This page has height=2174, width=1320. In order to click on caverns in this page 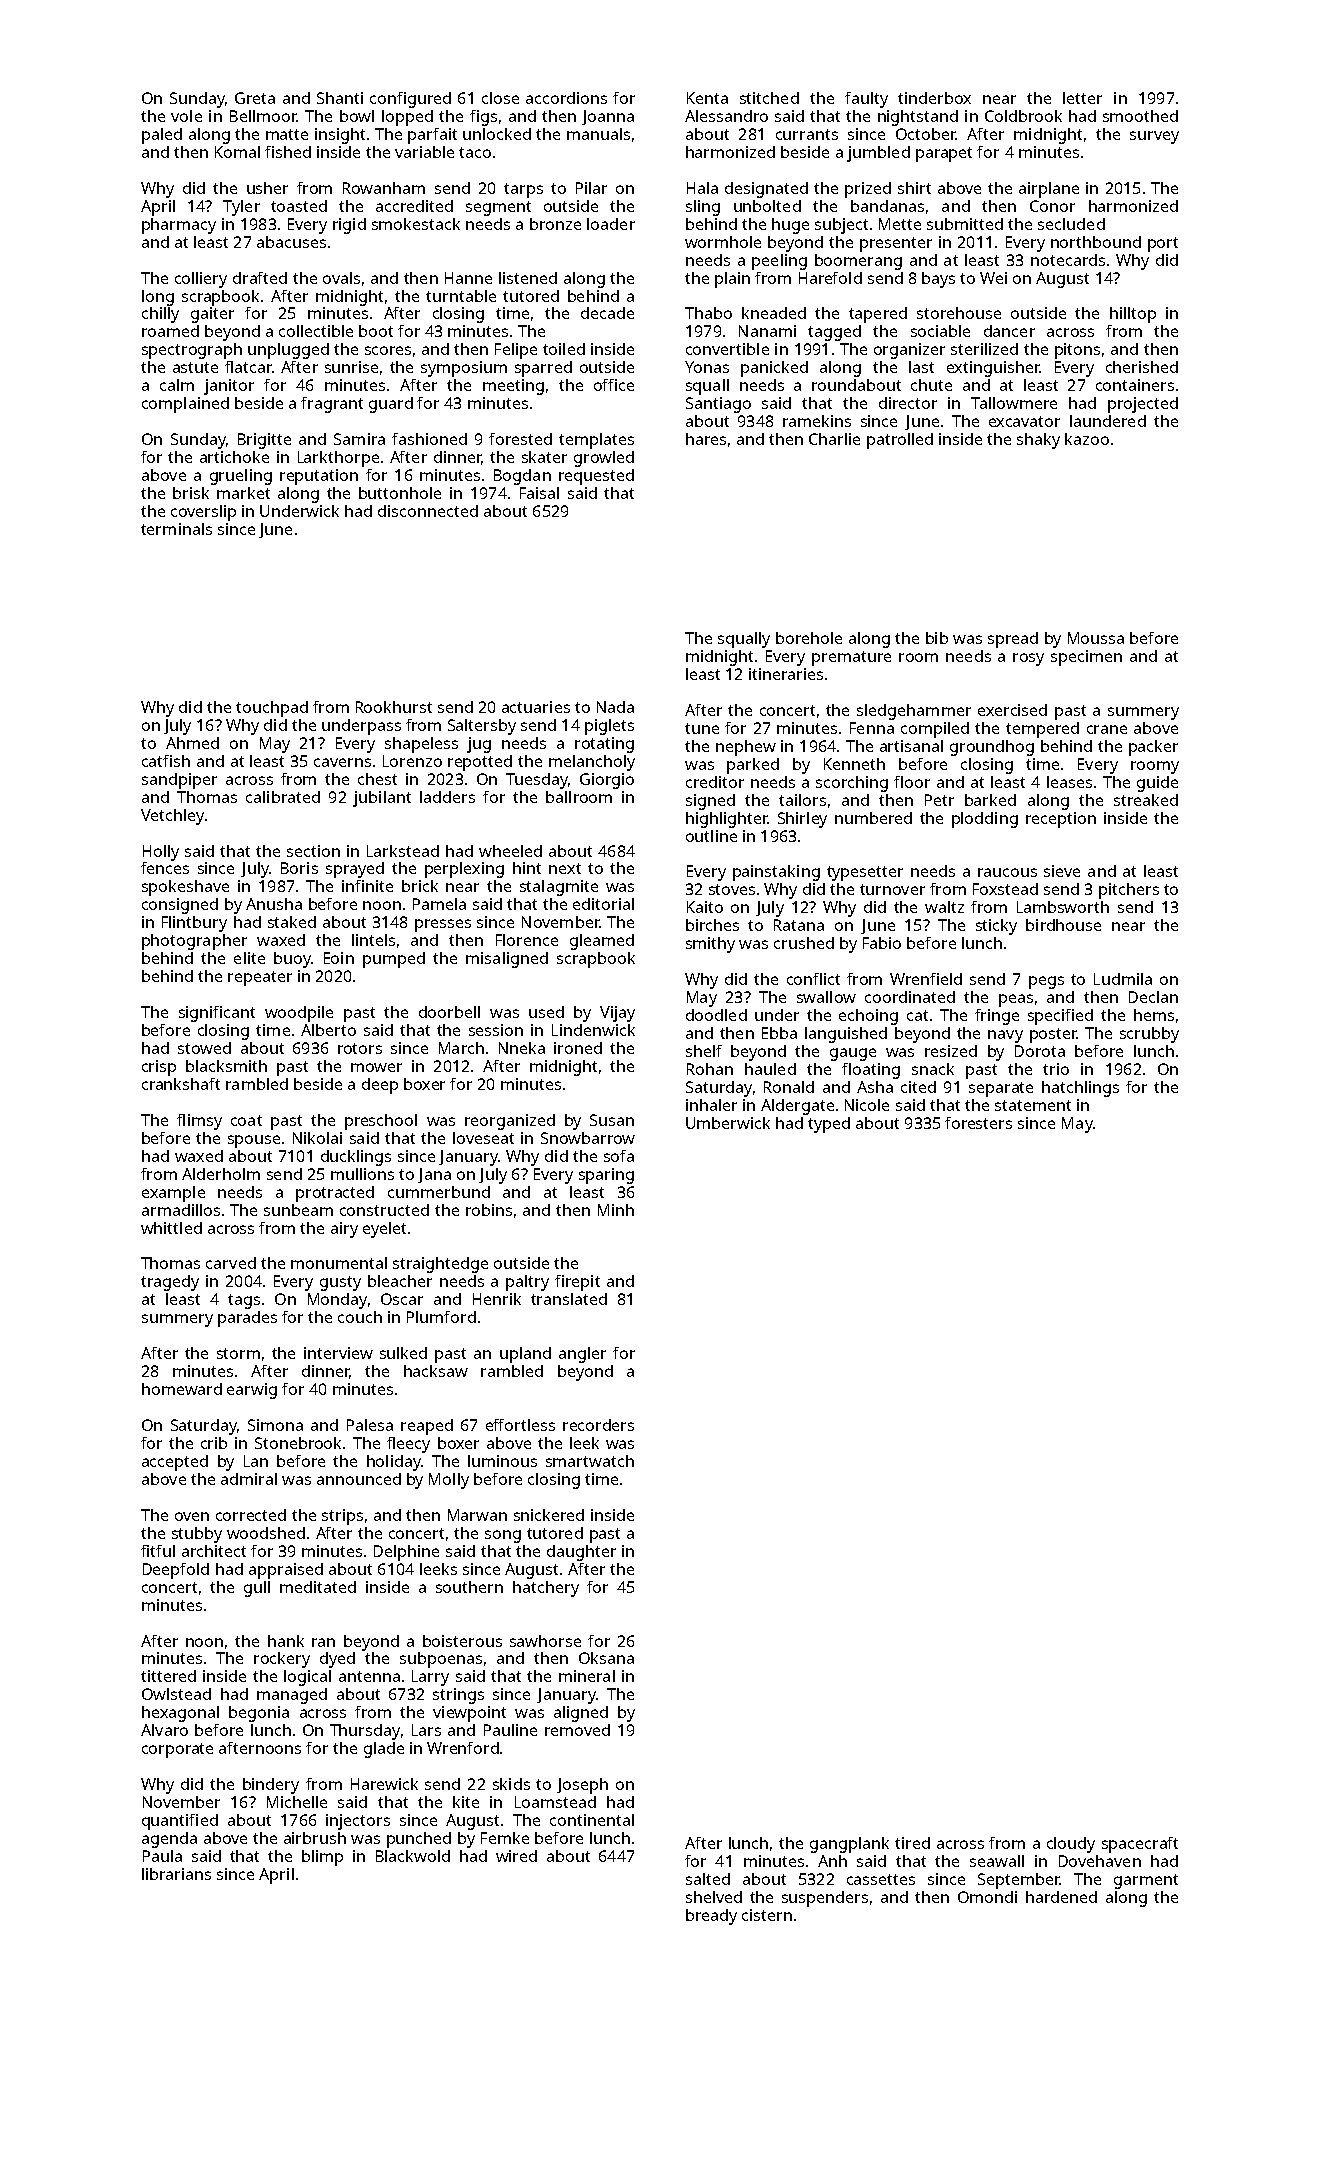, I will do `click(342, 762)`.
